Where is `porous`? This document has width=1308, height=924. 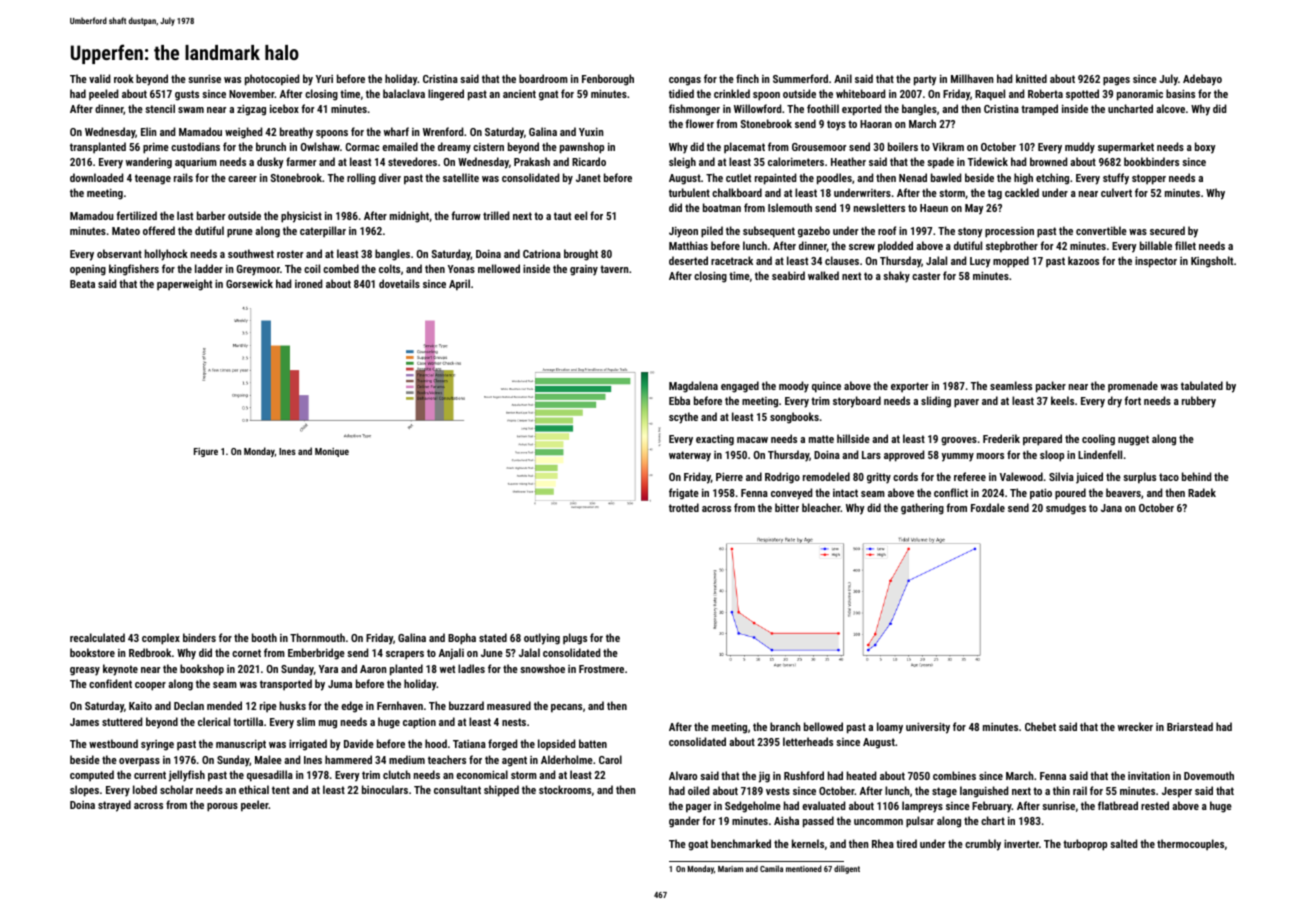 porous is located at coordinates (222, 807).
